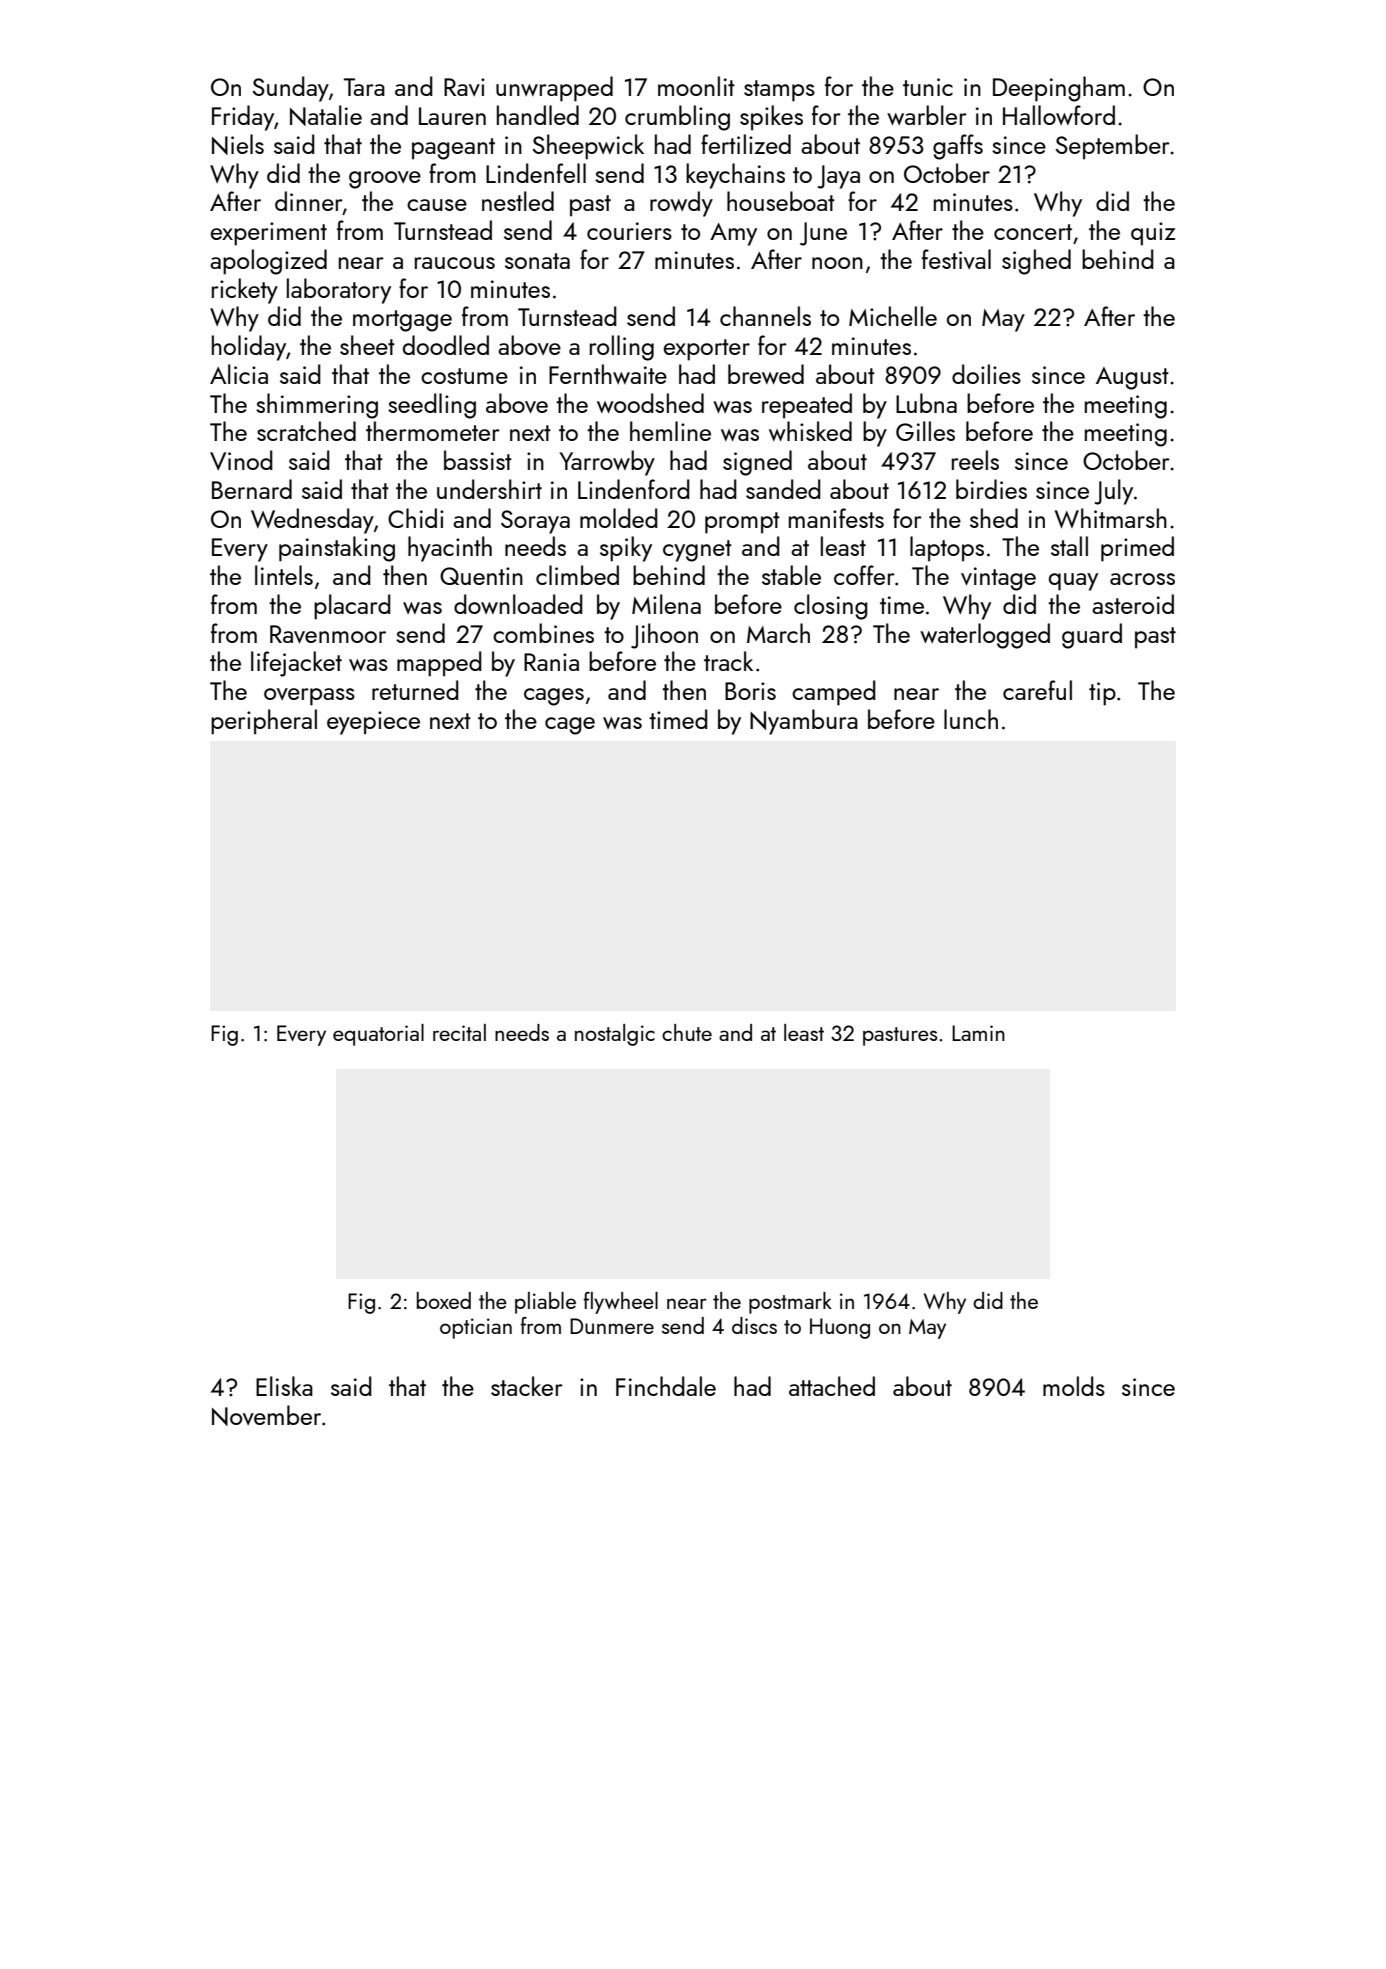 This screenshot has width=1386, height=1969. Describe the element at coordinates (1059, 89) in the screenshot. I see `Deepingham` at that location.
